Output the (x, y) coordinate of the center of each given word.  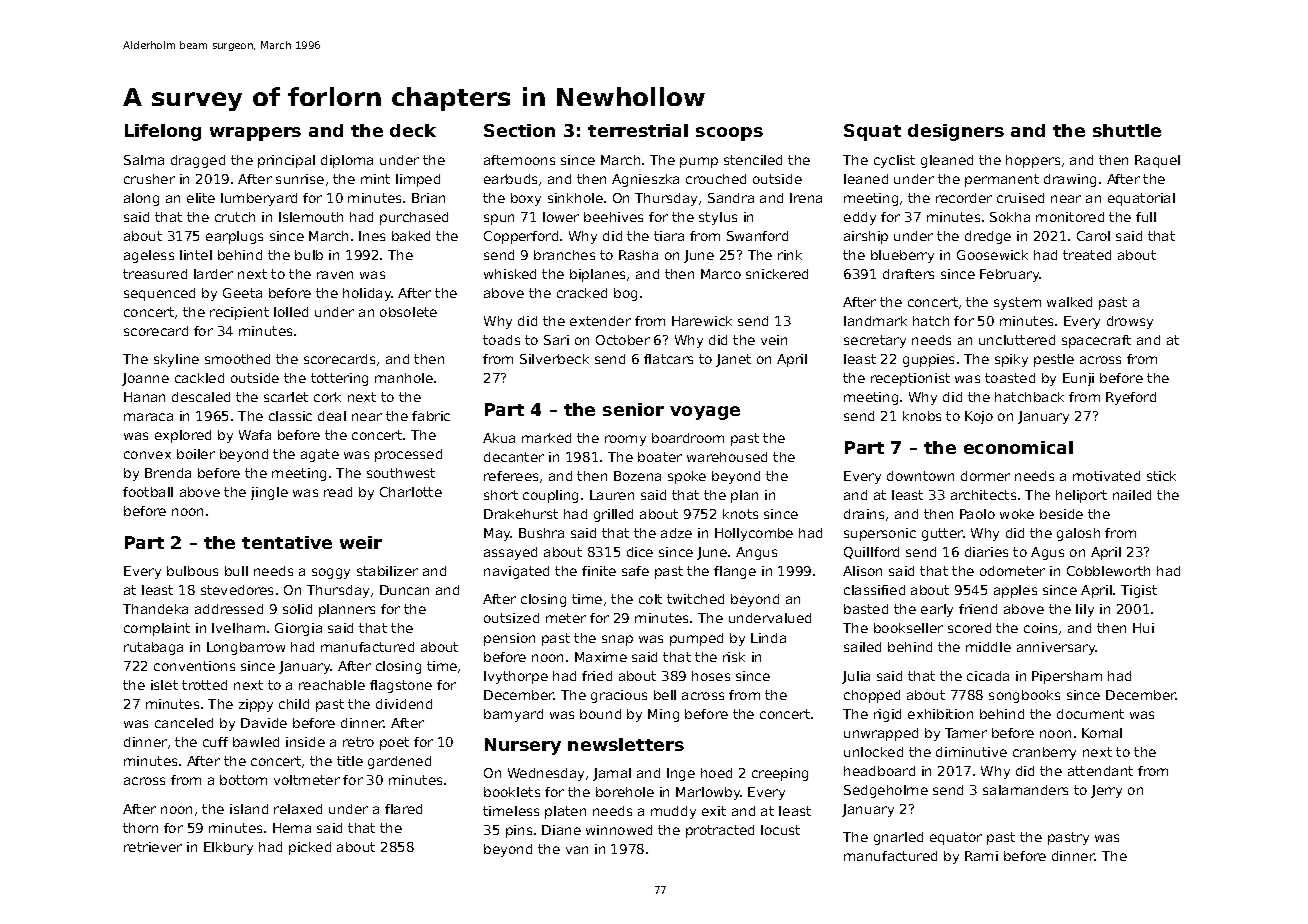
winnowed (619, 830)
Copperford (521, 237)
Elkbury (228, 848)
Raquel (1157, 161)
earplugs (234, 237)
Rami (981, 856)
